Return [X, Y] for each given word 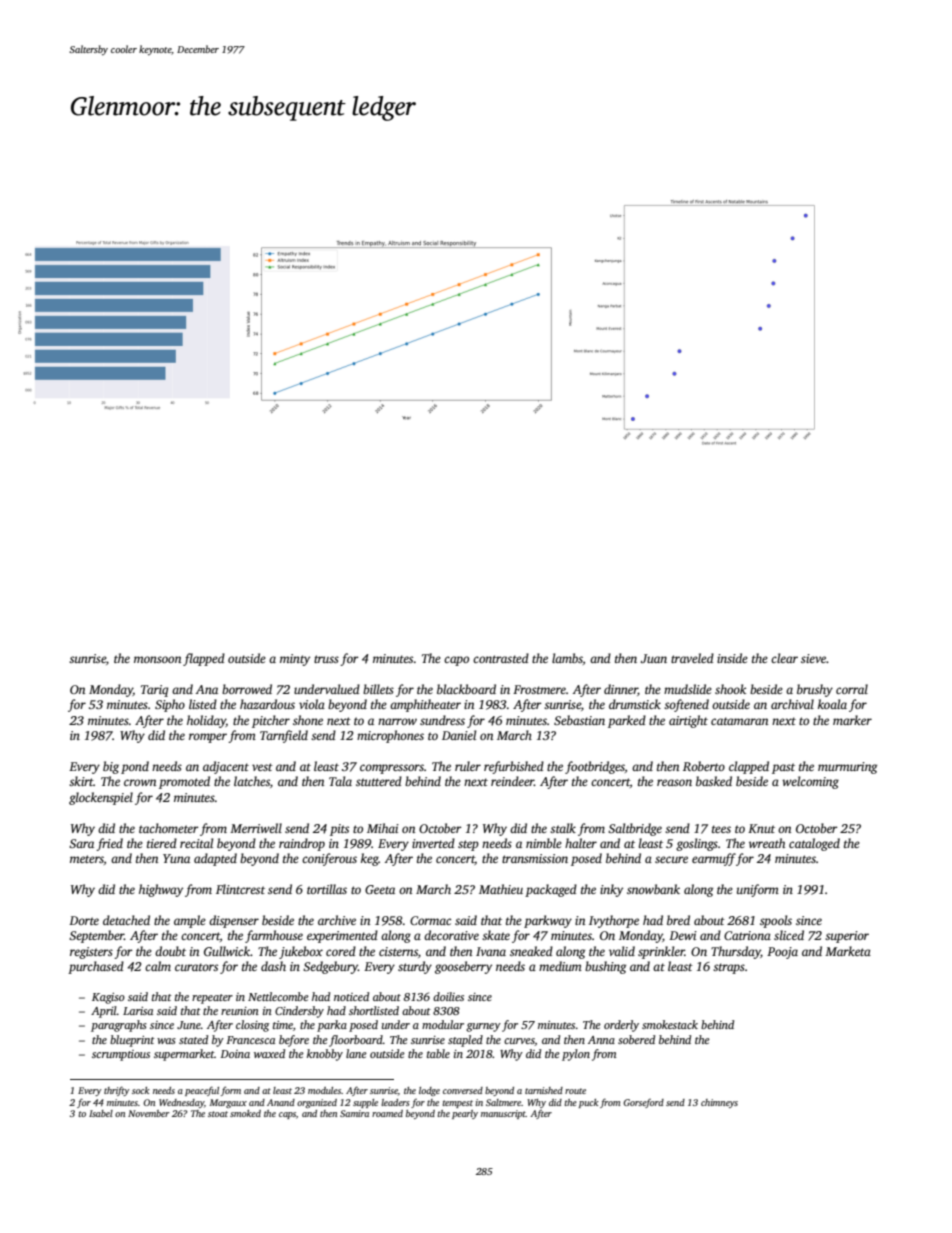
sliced [789, 935]
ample [190, 921]
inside [732, 658]
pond [135, 767]
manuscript [503, 1114]
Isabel [101, 1113]
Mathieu [501, 889]
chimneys [719, 1103]
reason [674, 782]
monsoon [157, 659]
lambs [567, 658]
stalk [563, 828]
